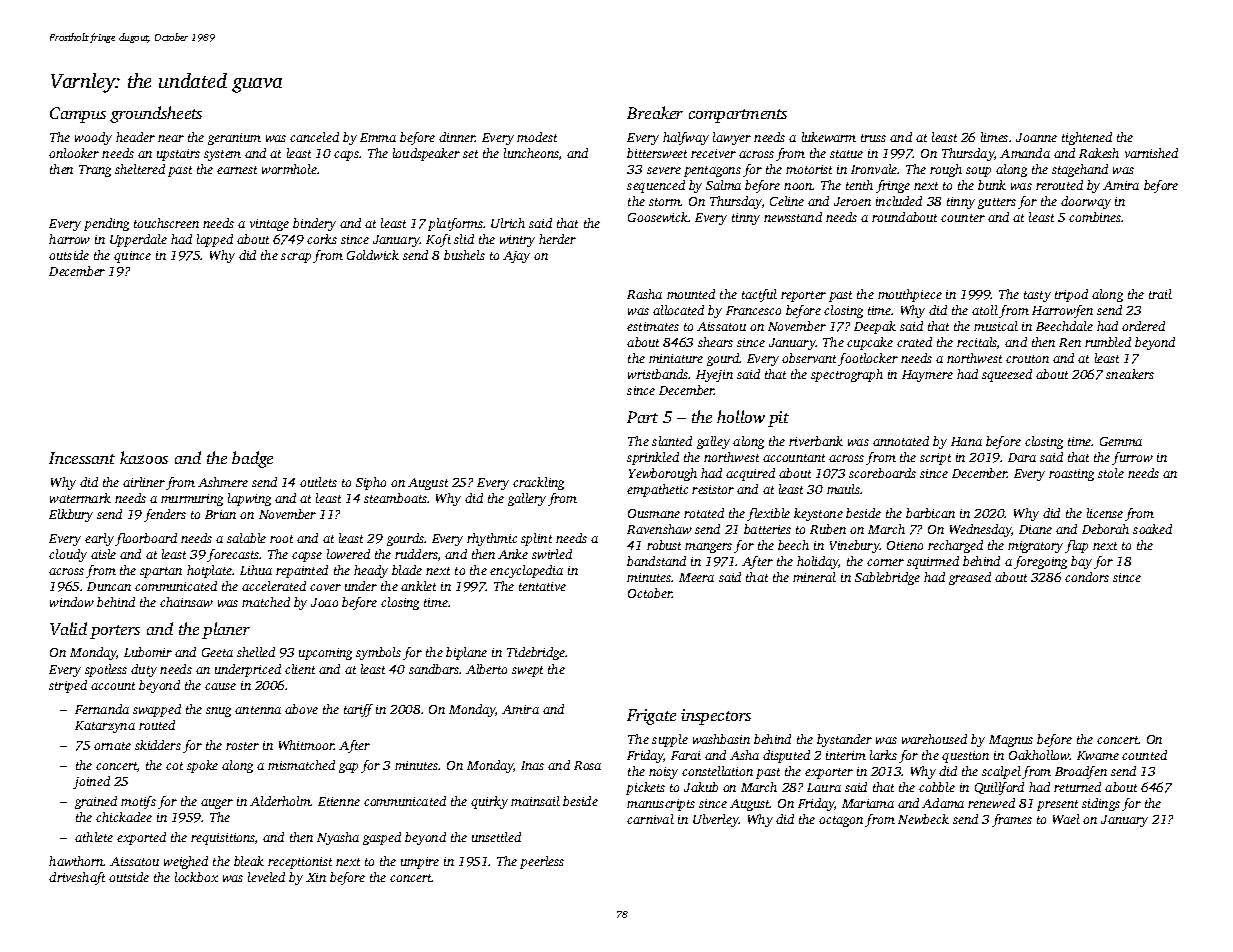  What do you see at coordinates (95, 171) in the image?
I see `Trang` at bounding box center [95, 171].
